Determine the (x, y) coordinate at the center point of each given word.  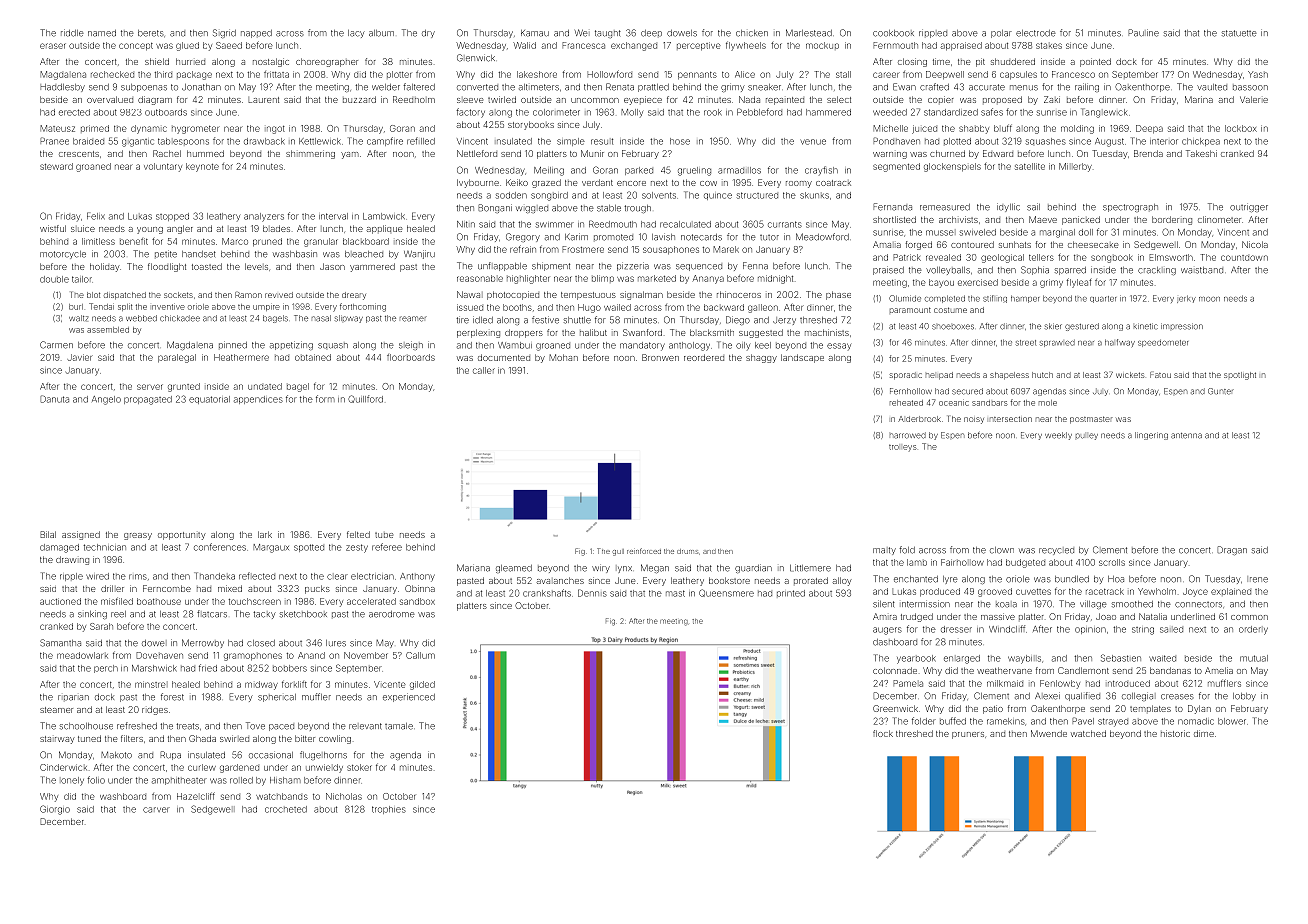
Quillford (365, 399)
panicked (1081, 220)
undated (265, 386)
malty (884, 551)
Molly (632, 113)
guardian (753, 568)
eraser (53, 46)
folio (96, 780)
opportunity (182, 536)
